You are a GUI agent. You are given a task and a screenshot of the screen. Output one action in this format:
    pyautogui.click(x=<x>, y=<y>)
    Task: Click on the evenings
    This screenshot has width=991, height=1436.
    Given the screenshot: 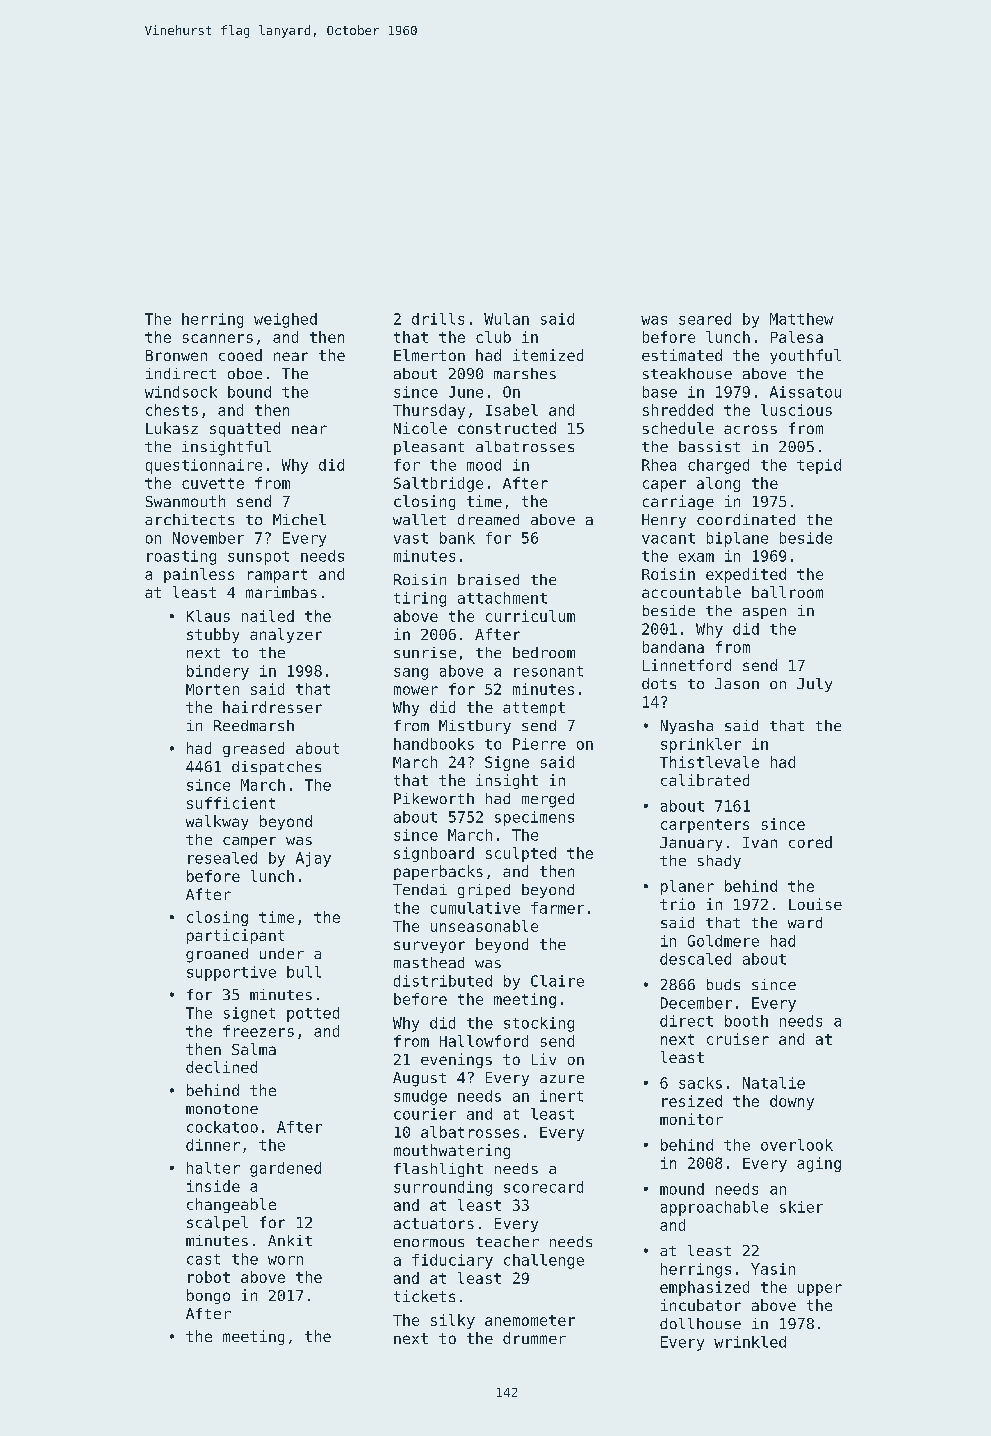 What is the action you would take?
    pyautogui.click(x=456, y=1060)
